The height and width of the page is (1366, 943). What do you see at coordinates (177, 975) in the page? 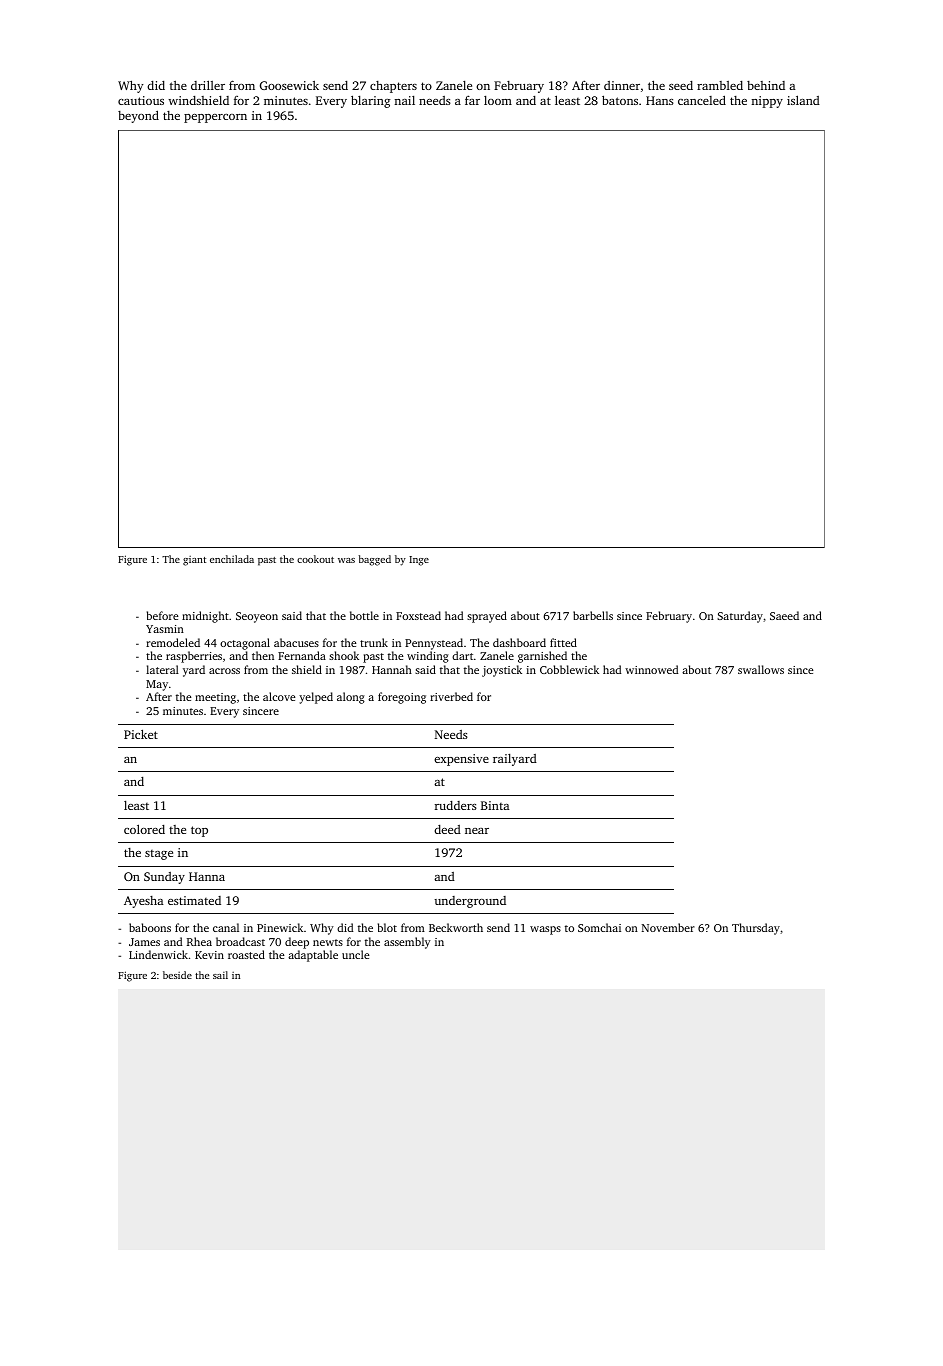
I see `beside` at bounding box center [177, 975].
